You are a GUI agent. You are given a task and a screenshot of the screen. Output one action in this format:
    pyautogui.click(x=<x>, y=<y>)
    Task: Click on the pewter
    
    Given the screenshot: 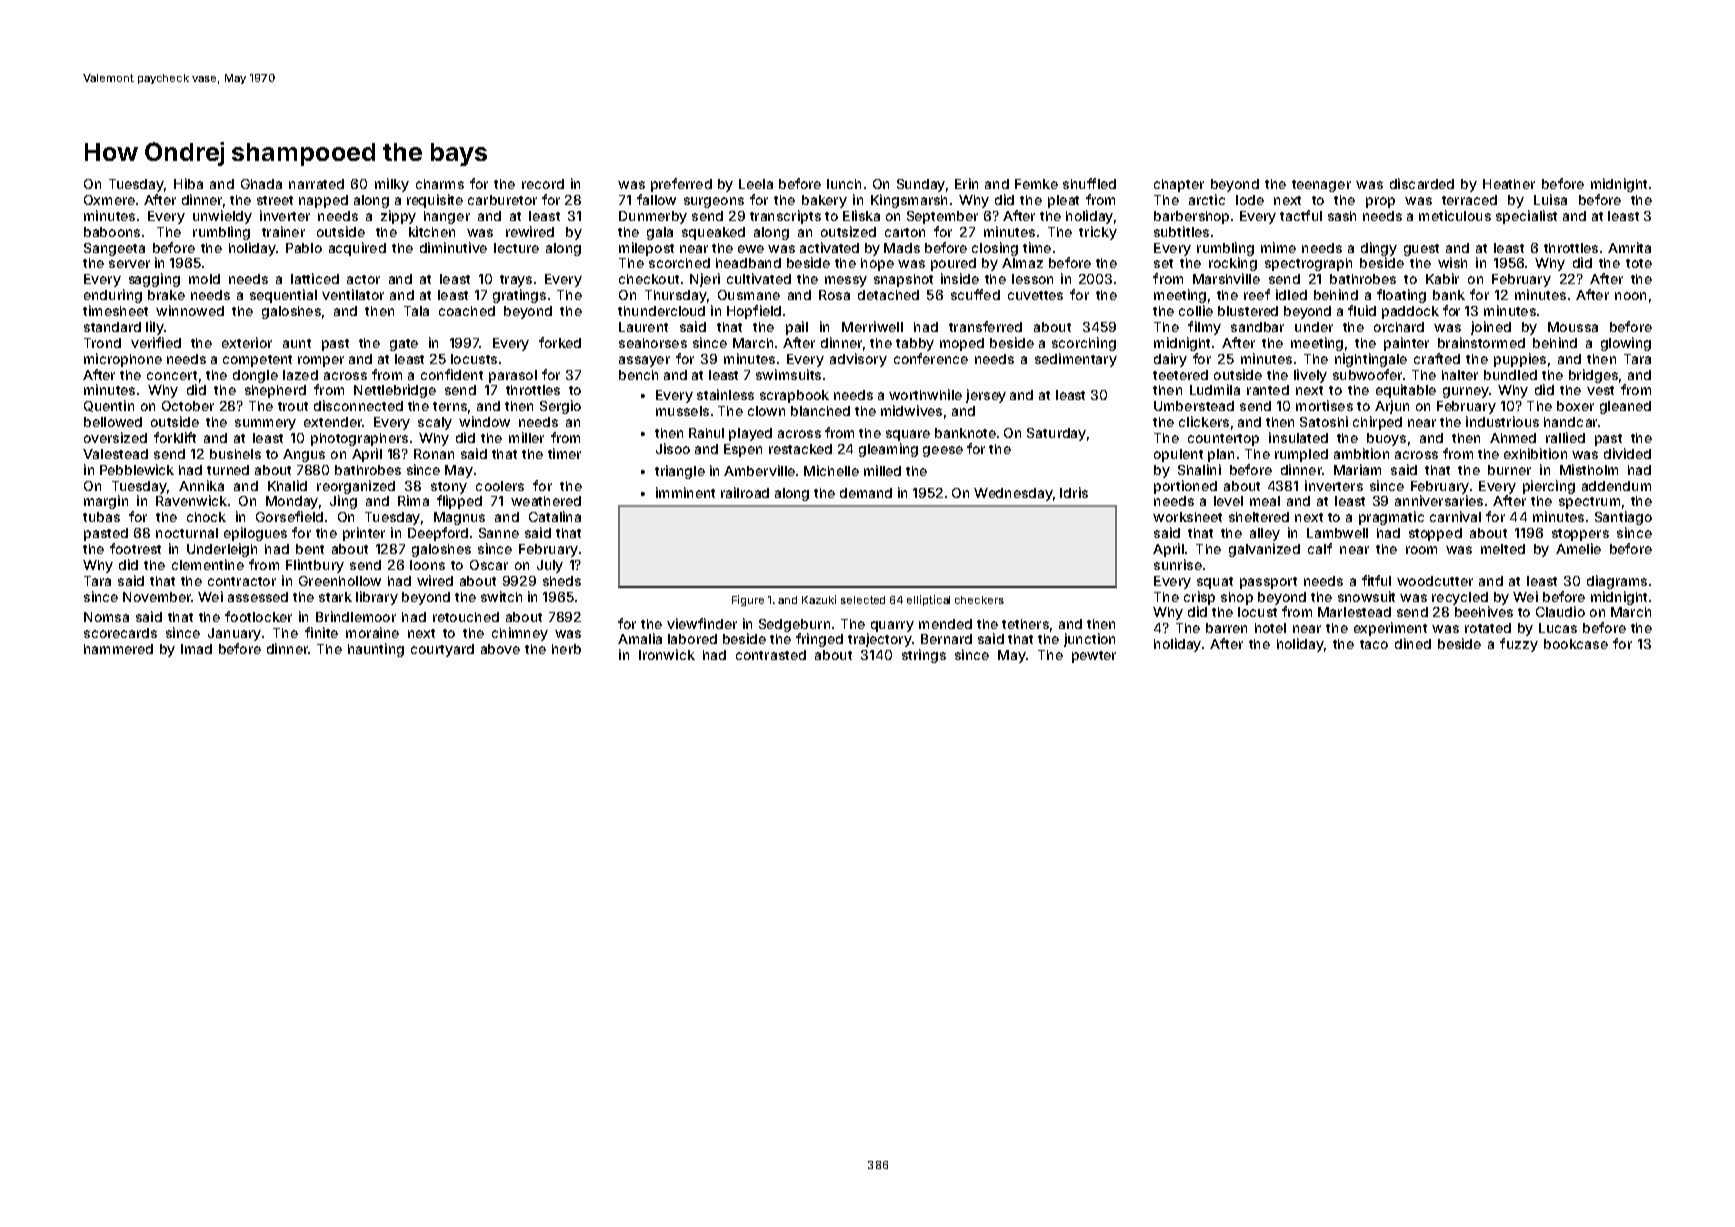 What is the action you would take?
    pyautogui.click(x=1094, y=657)
